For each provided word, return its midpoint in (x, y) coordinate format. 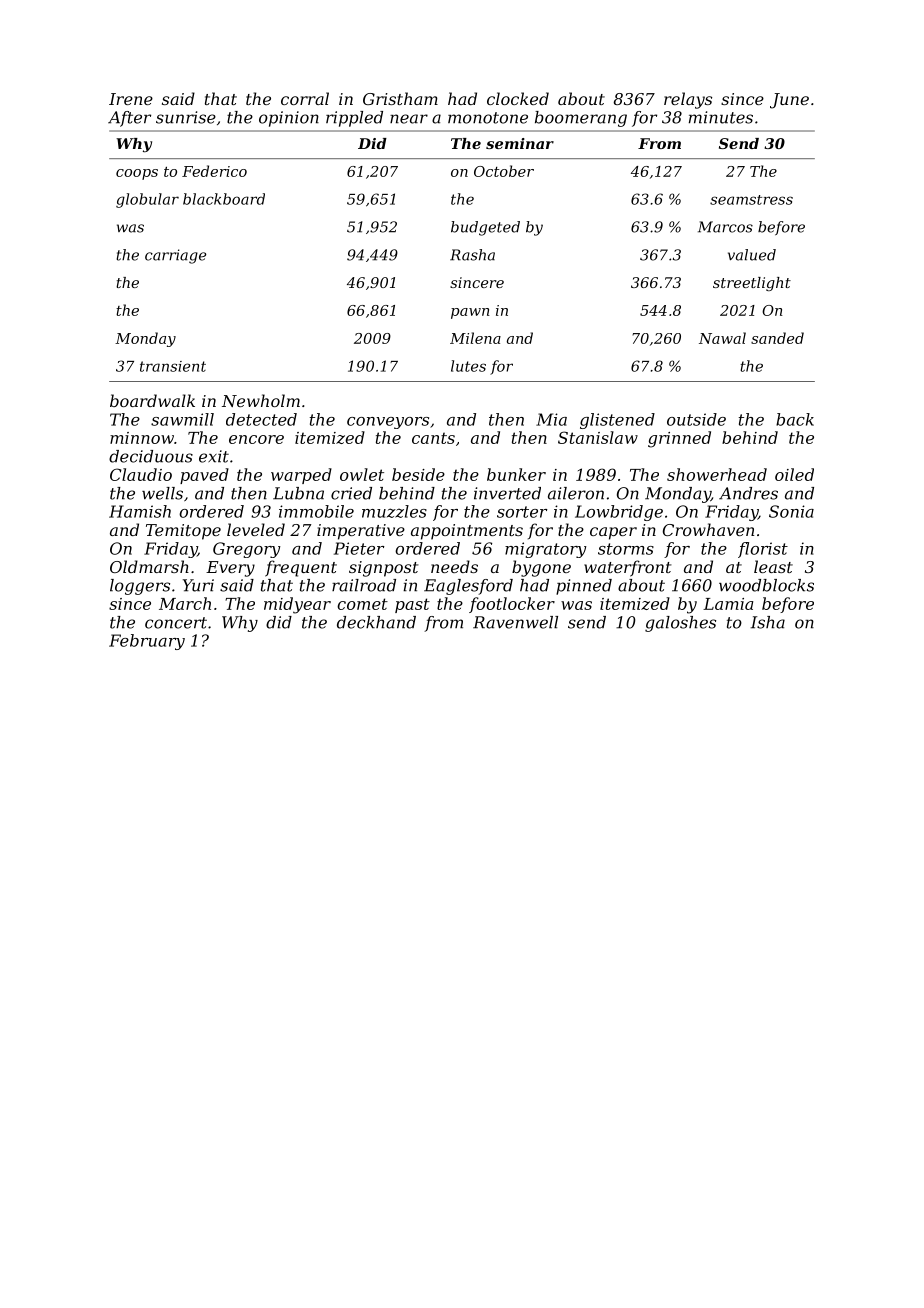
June (789, 101)
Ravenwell (515, 622)
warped (301, 476)
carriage (175, 256)
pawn (470, 313)
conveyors (388, 423)
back (795, 419)
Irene (131, 99)
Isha (768, 622)
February (147, 642)
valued (752, 255)
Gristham (400, 98)
